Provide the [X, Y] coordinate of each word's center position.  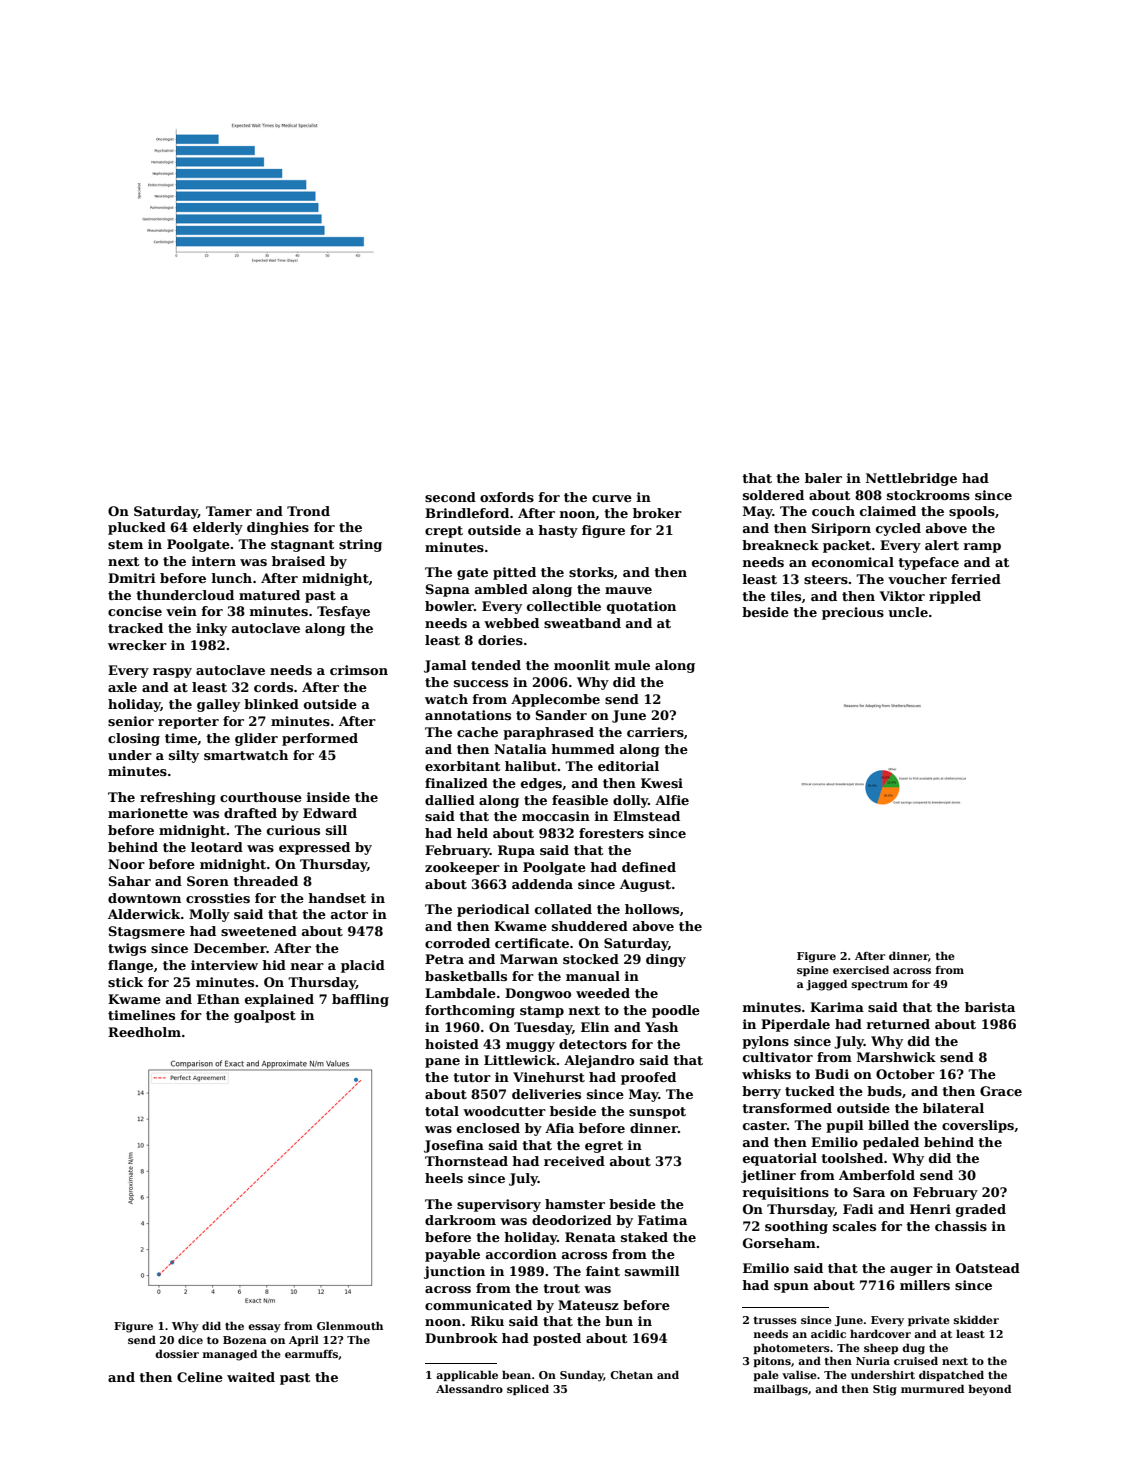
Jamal [445, 666]
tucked [810, 1091]
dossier [177, 1353]
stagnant [302, 546]
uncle [908, 612]
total [442, 1111]
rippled [955, 597]
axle [122, 687]
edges [541, 784]
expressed [314, 848]
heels [444, 1178]
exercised [861, 969]
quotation [641, 607]
